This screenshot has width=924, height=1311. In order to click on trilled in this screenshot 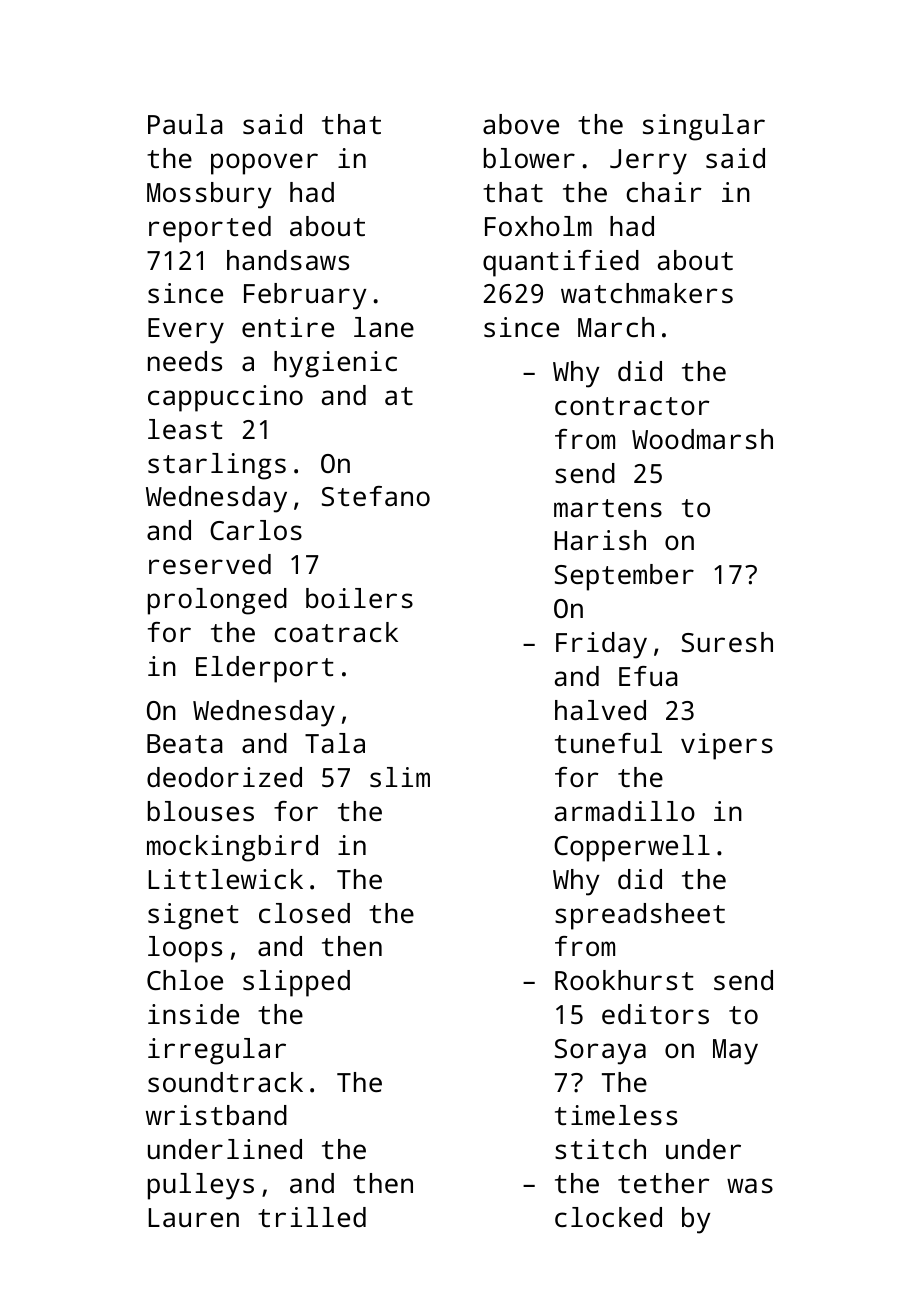, I will do `click(312, 1217)`.
